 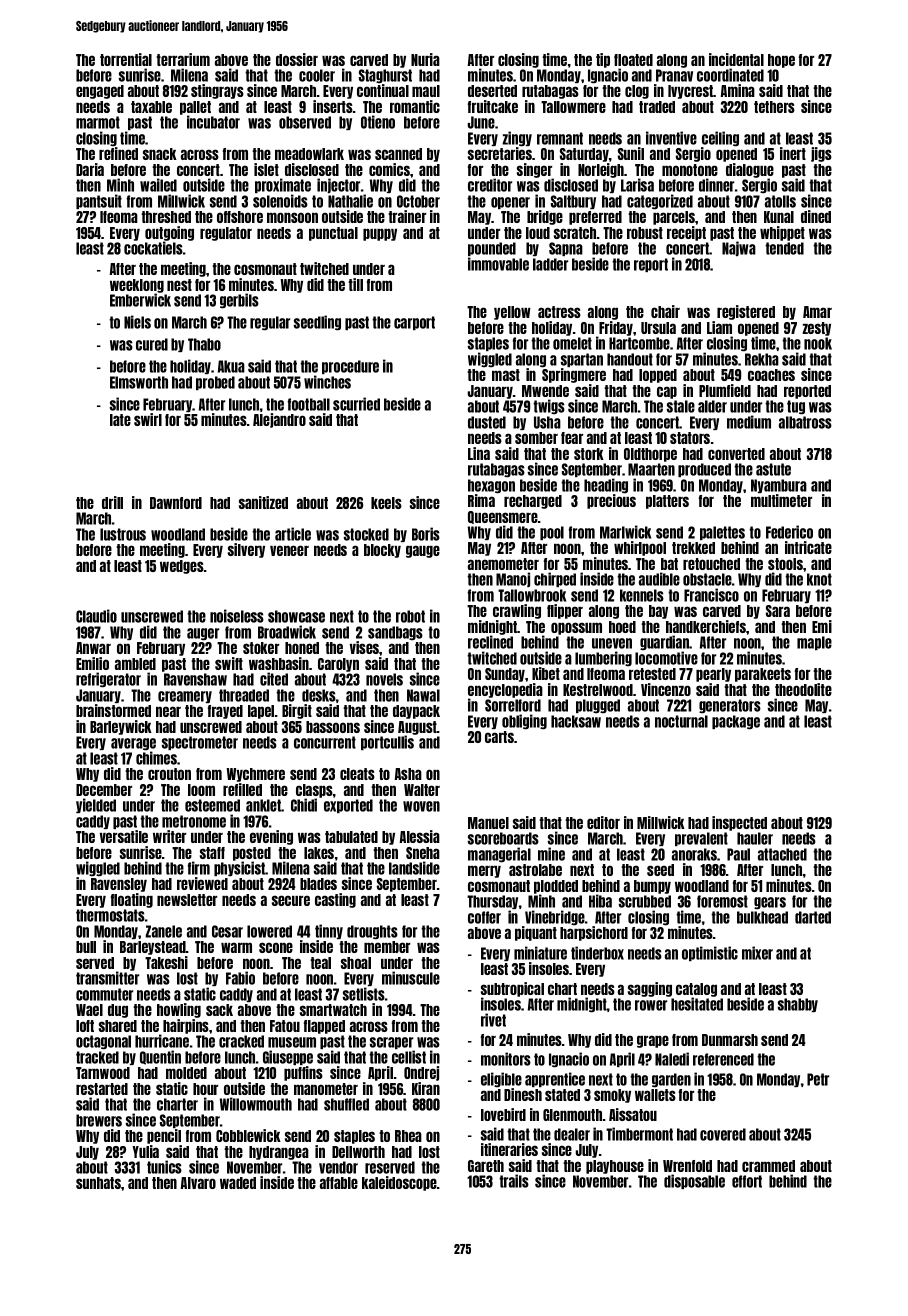 I want to click on swirl, so click(x=148, y=419).
